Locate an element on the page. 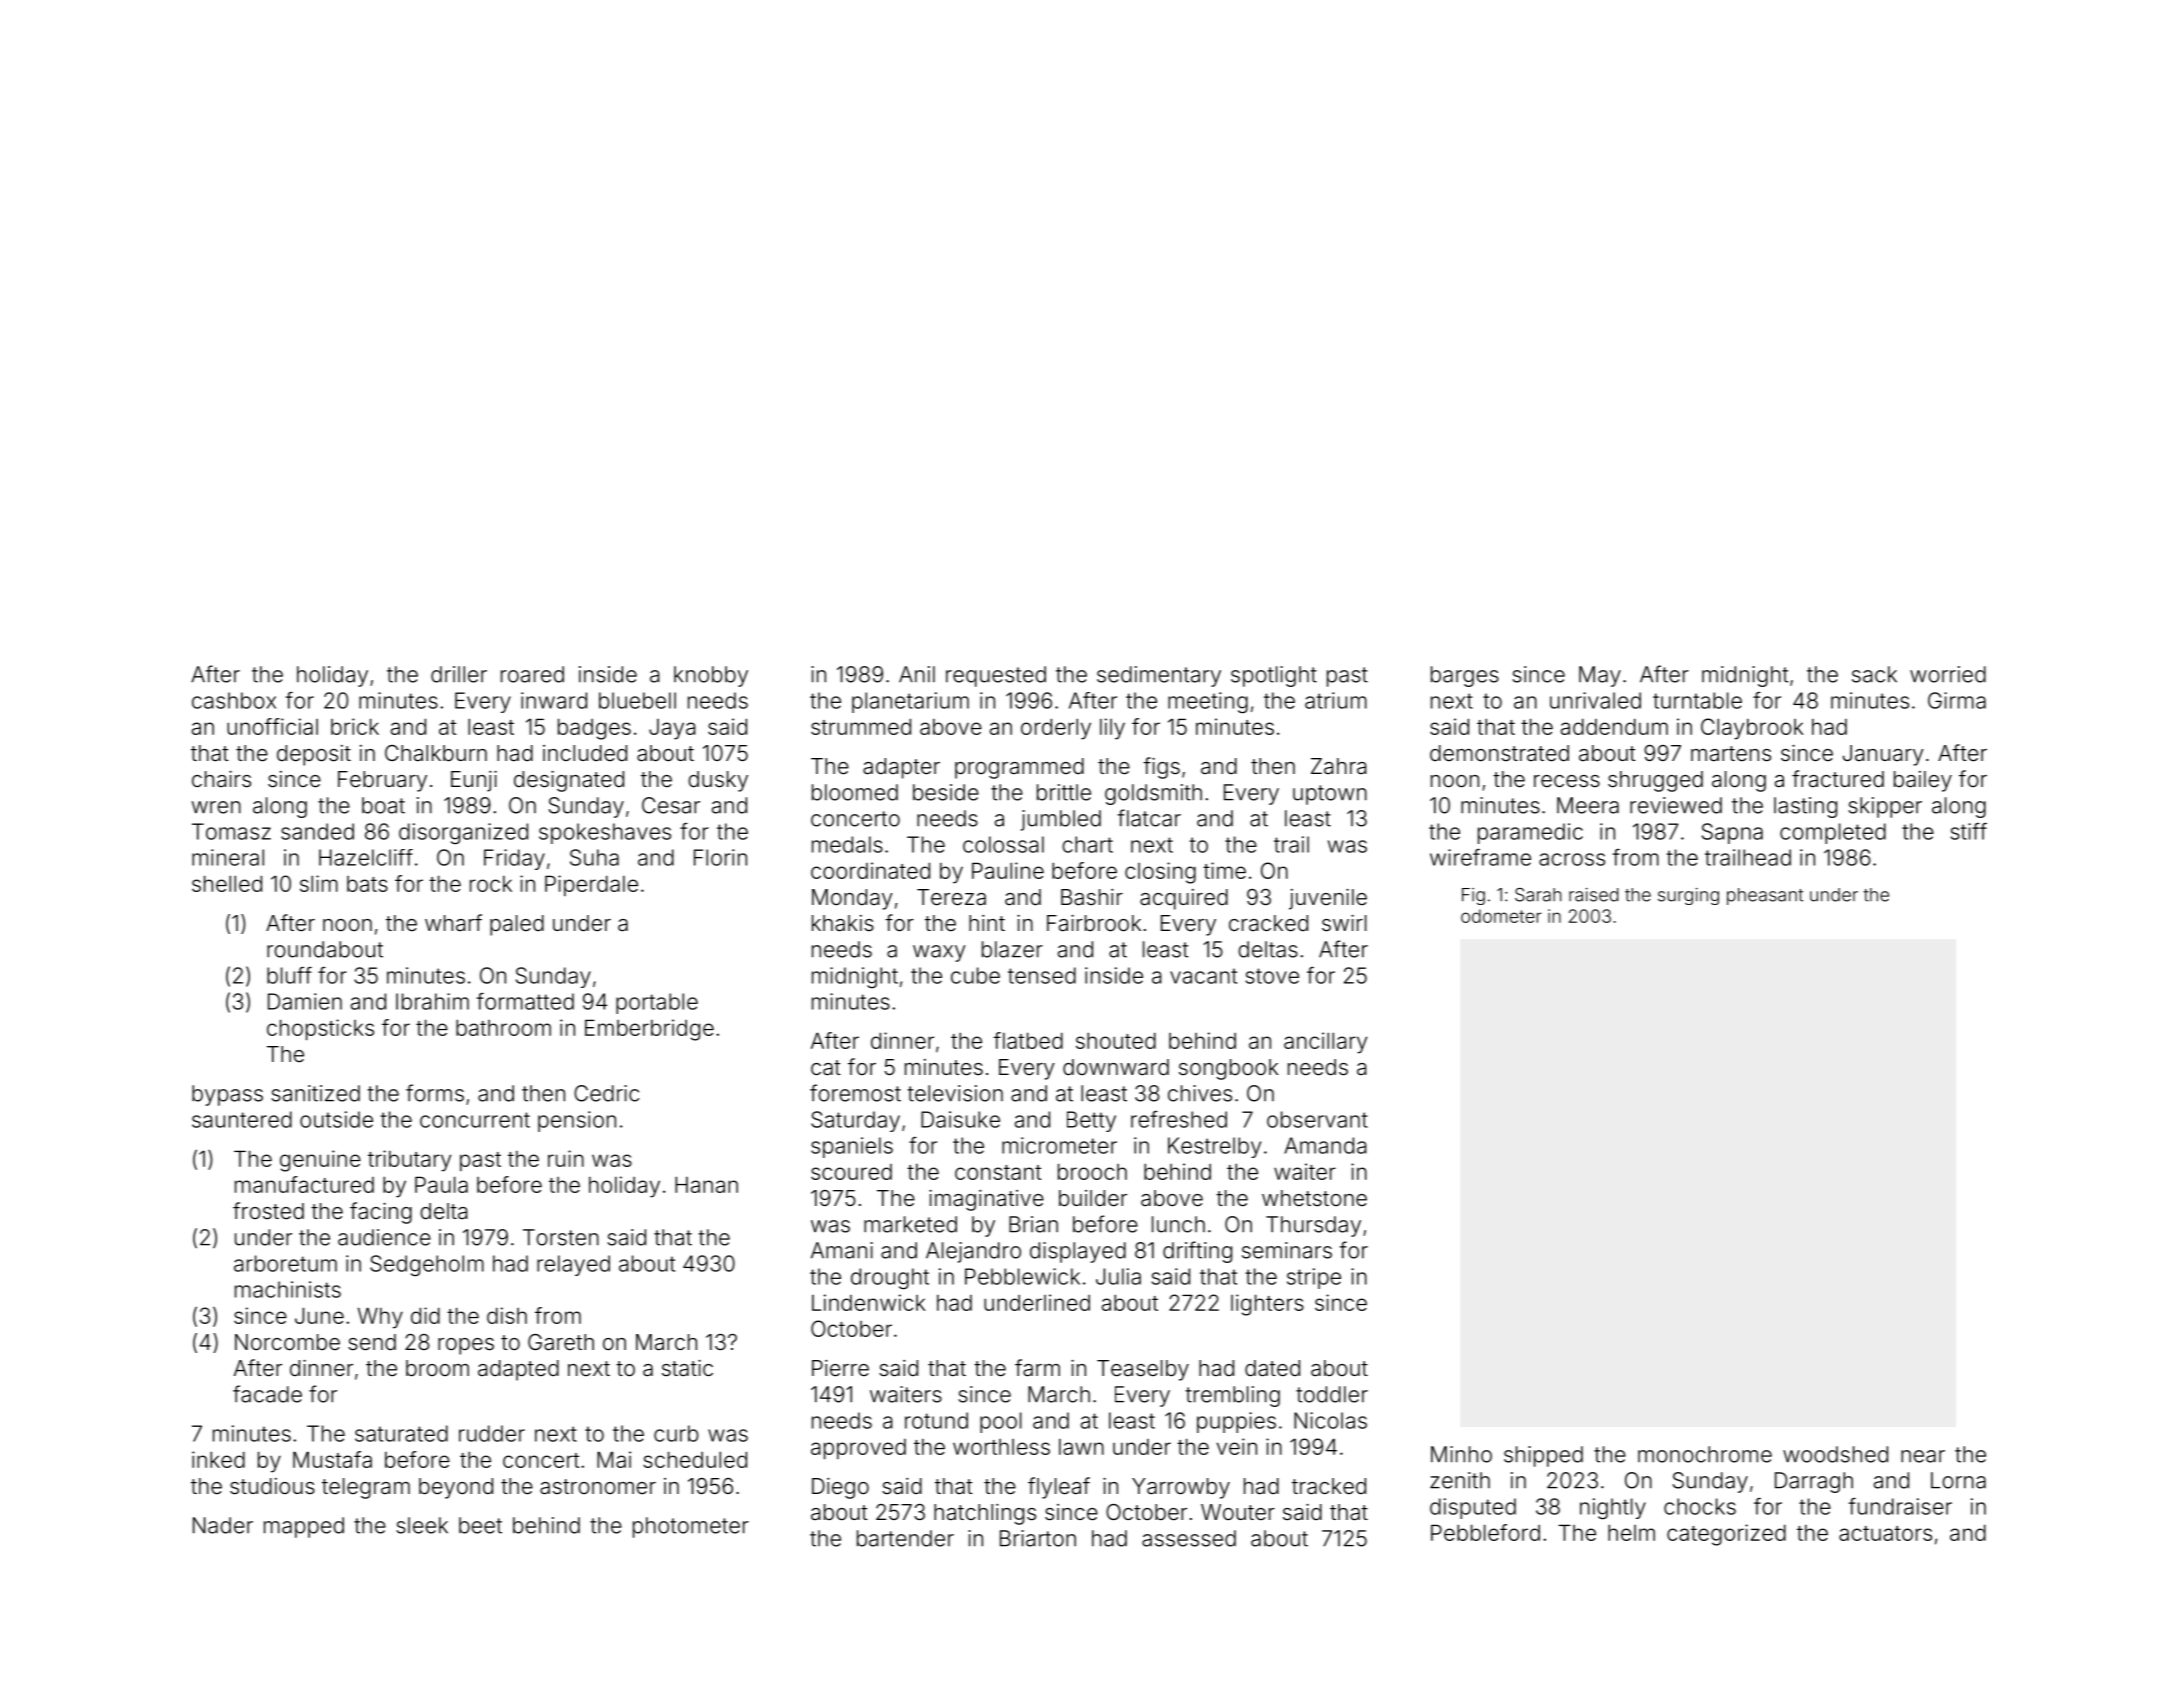 The image size is (2178, 1683). Amanda is located at coordinates (1325, 1145).
